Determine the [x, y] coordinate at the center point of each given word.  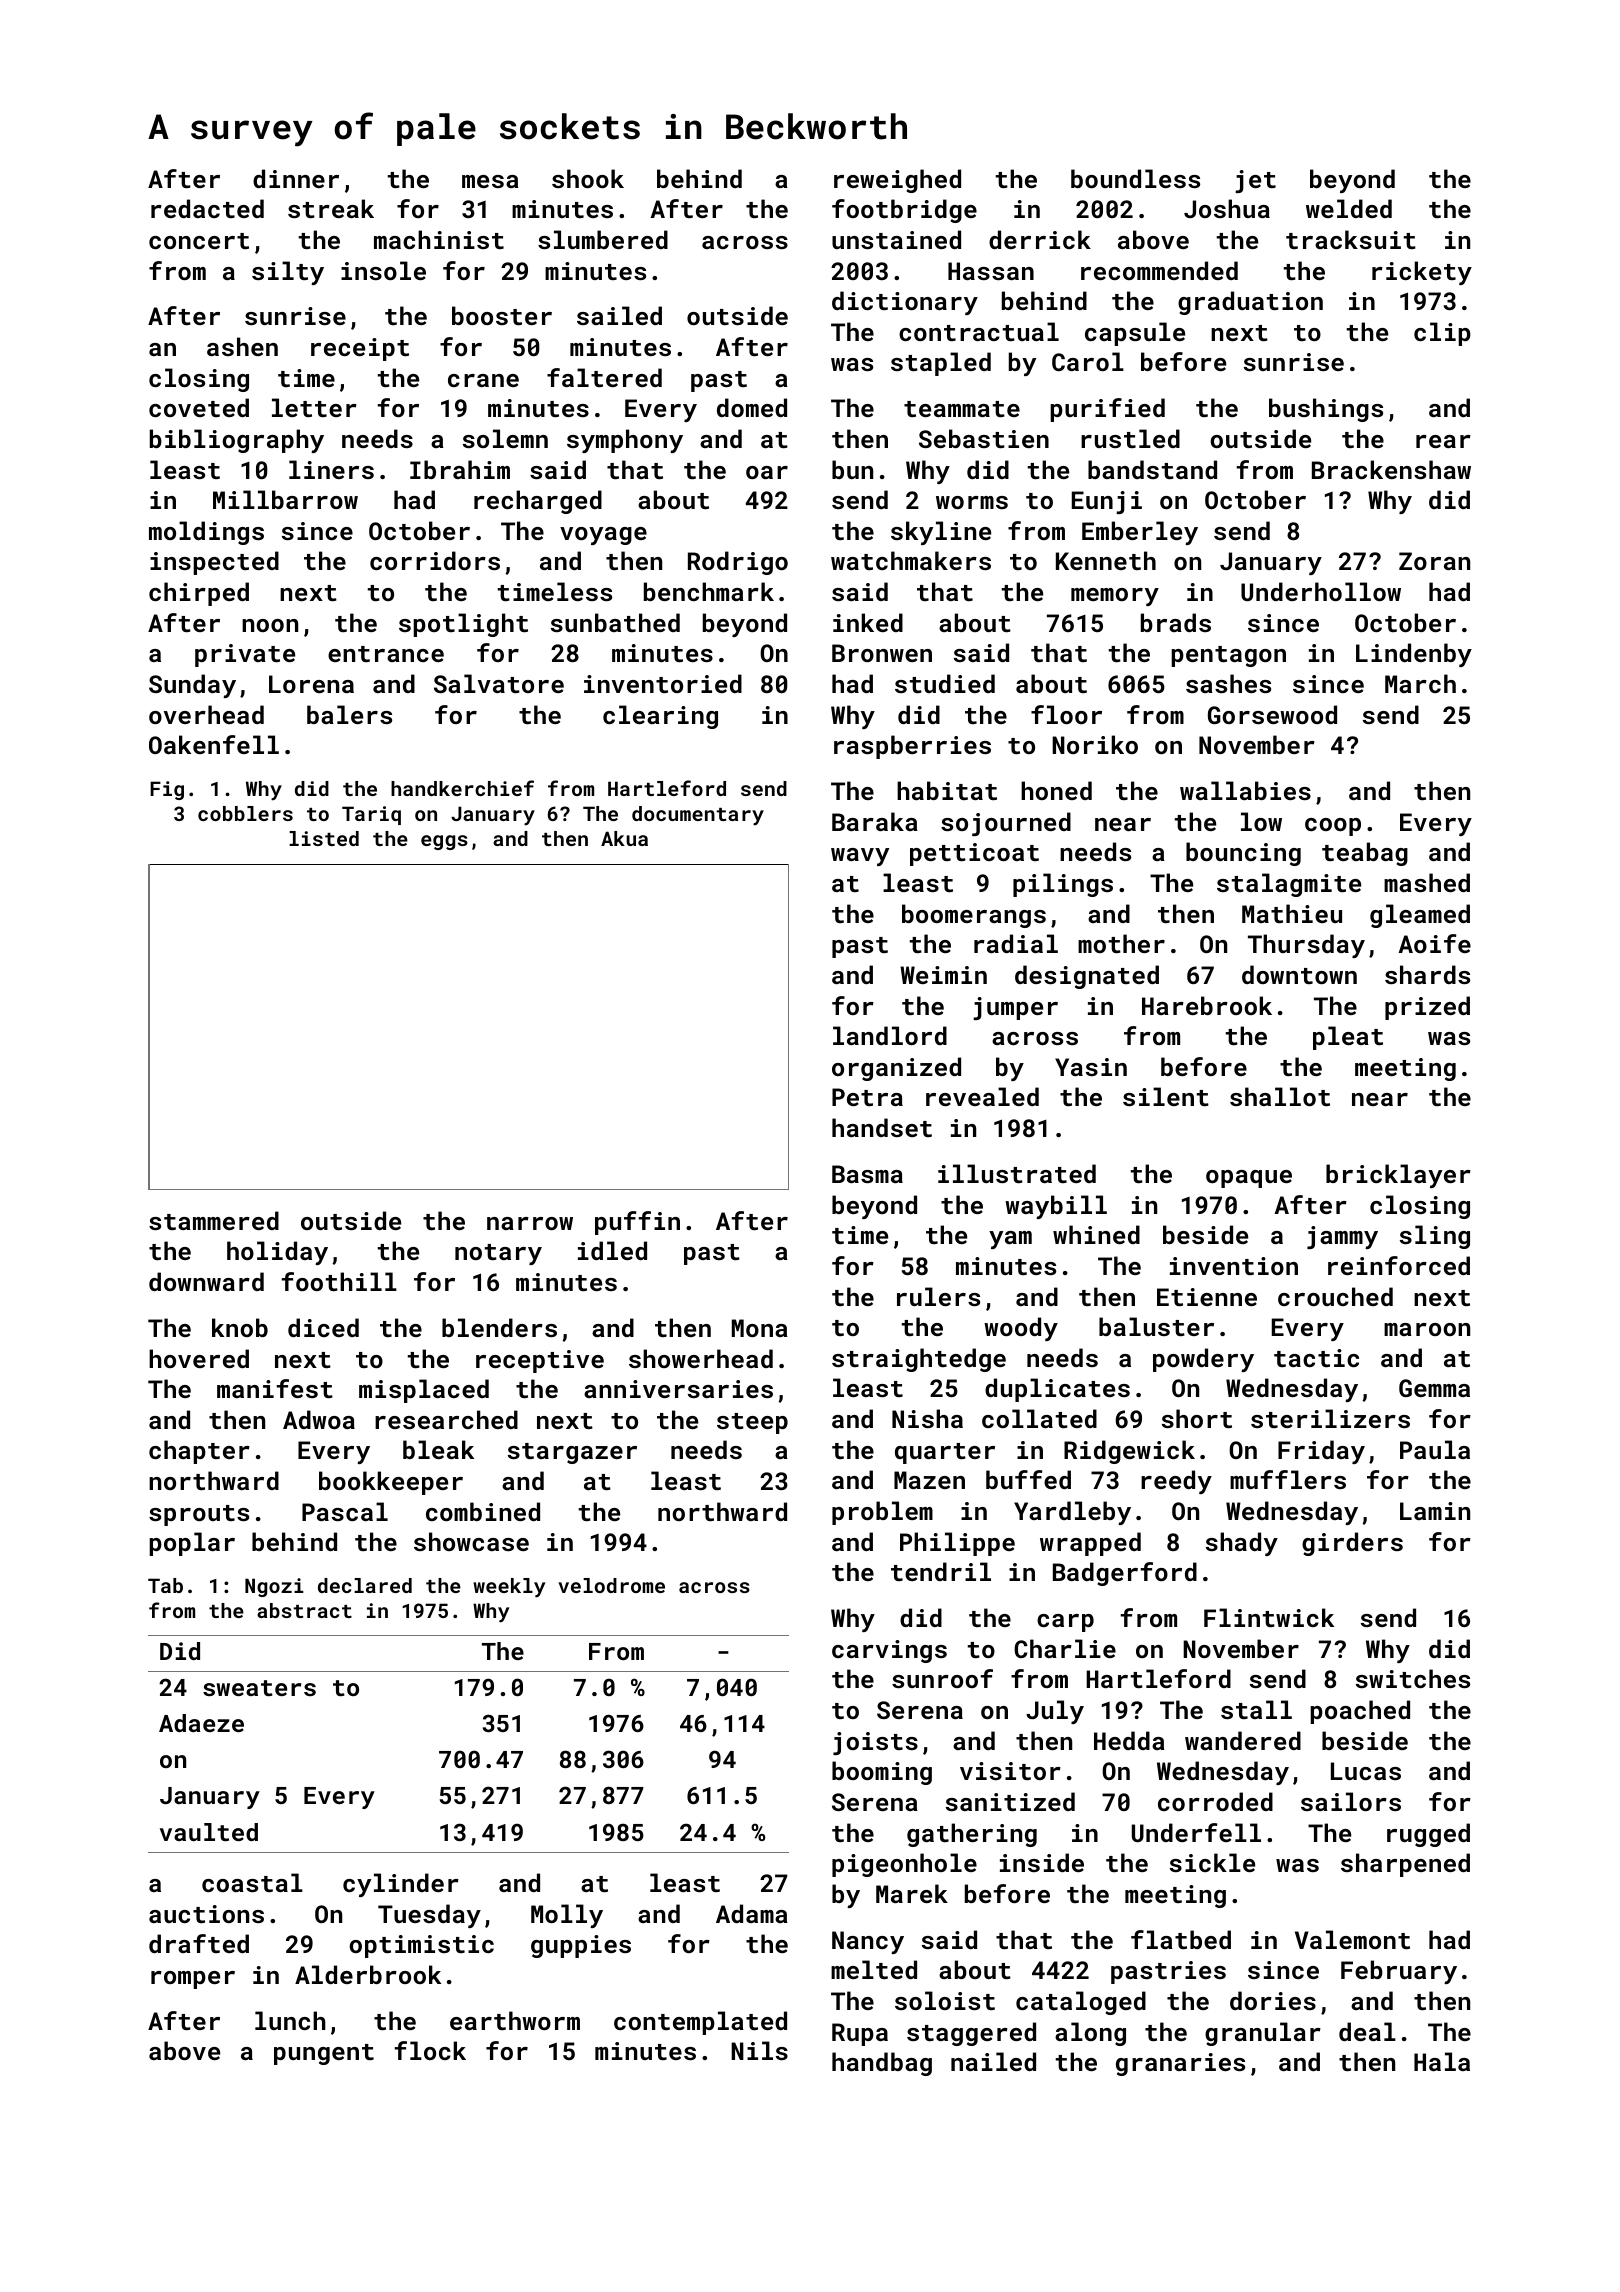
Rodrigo [738, 563]
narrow [530, 1223]
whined [1096, 1234]
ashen [242, 346]
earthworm [515, 2020]
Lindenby [1414, 655]
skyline [941, 533]
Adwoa [319, 1419]
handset [882, 1127]
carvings [889, 1651]
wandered [1243, 1740]
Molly [567, 1916]
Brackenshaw [1391, 469]
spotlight [463, 625]
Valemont [1352, 1939]
